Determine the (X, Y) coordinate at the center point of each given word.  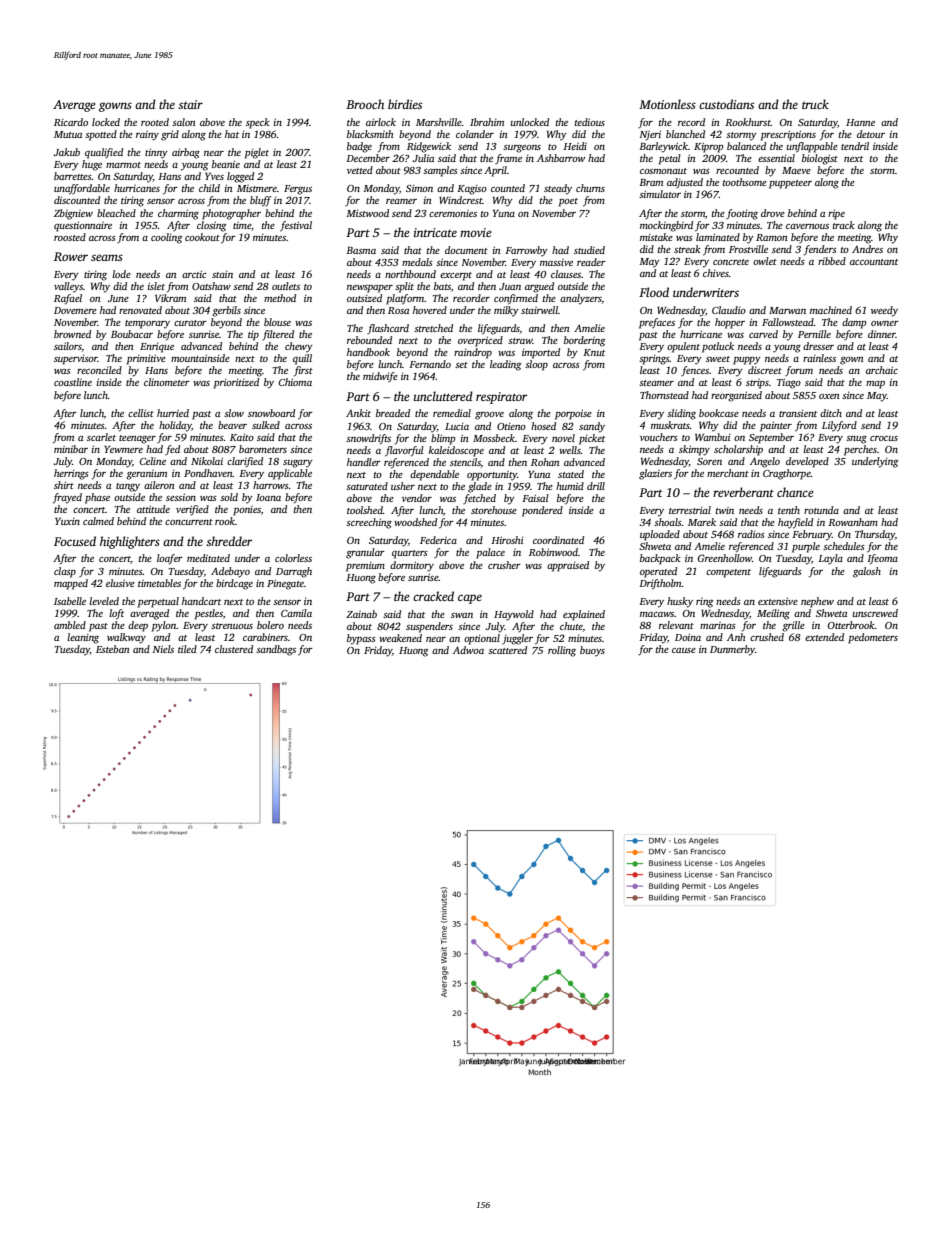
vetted (360, 170)
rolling (562, 651)
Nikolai (207, 461)
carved (763, 334)
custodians (726, 104)
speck (258, 123)
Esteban (112, 649)
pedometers (873, 638)
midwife (380, 377)
